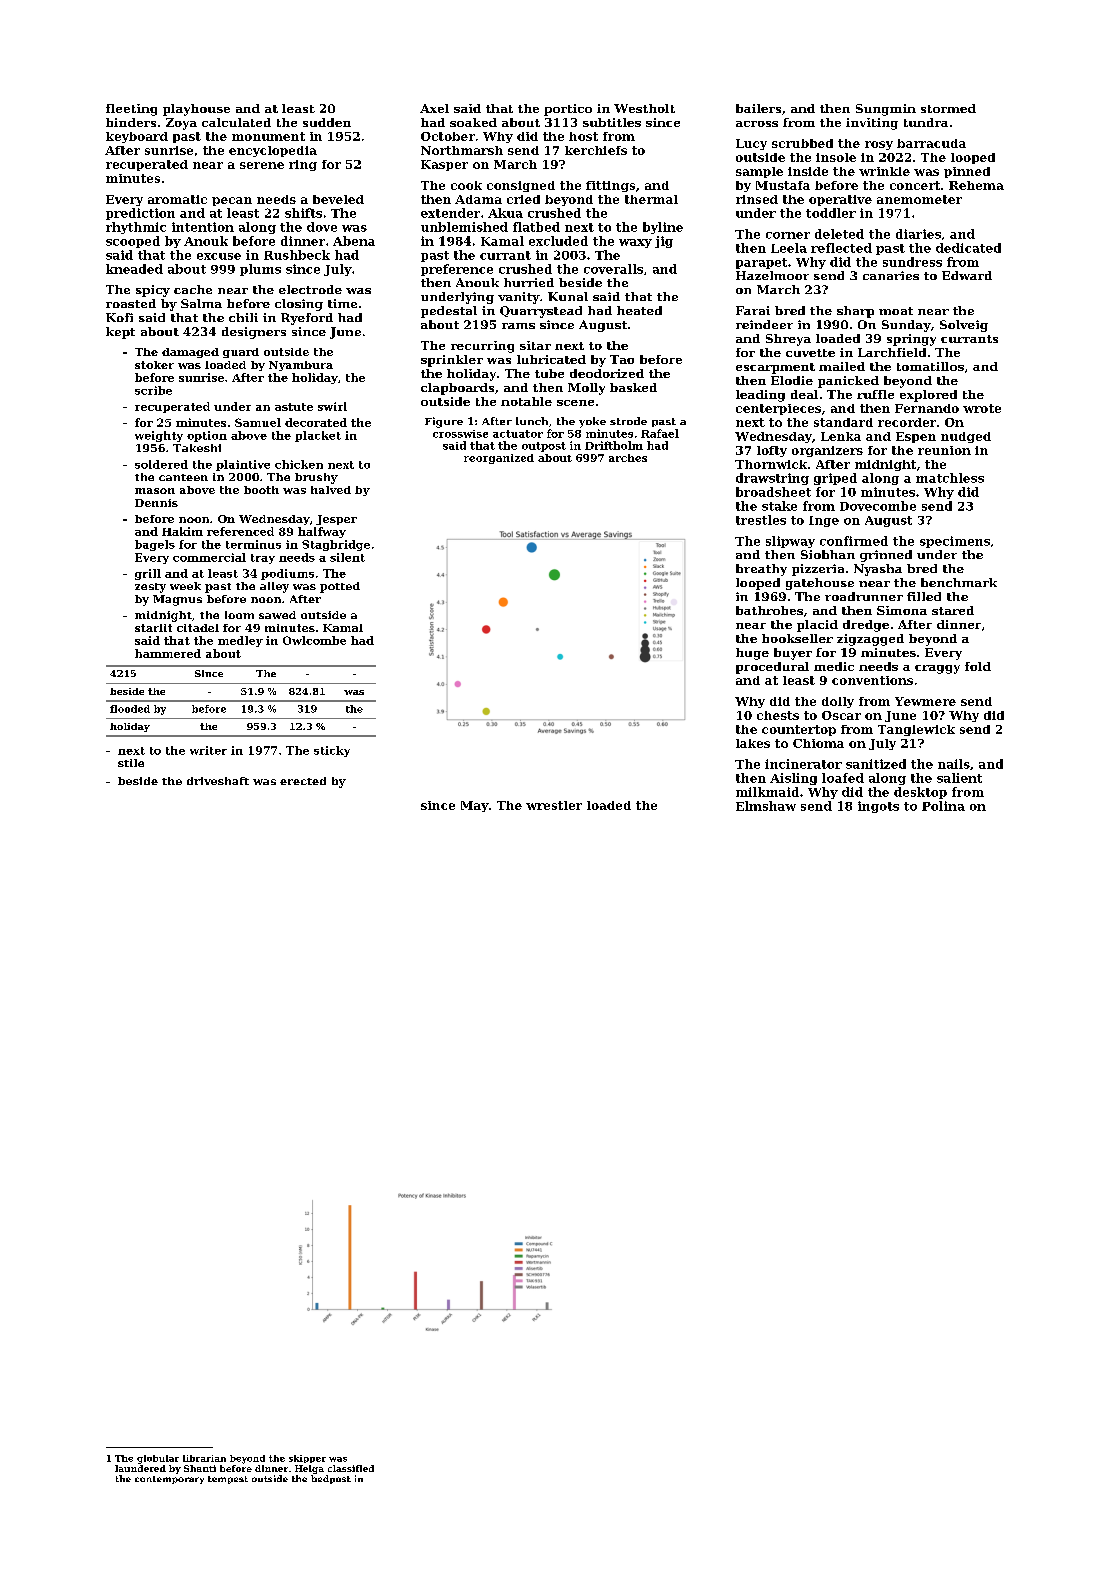  Describe the element at coordinates (916, 437) in the screenshot. I see `Espen` at that location.
